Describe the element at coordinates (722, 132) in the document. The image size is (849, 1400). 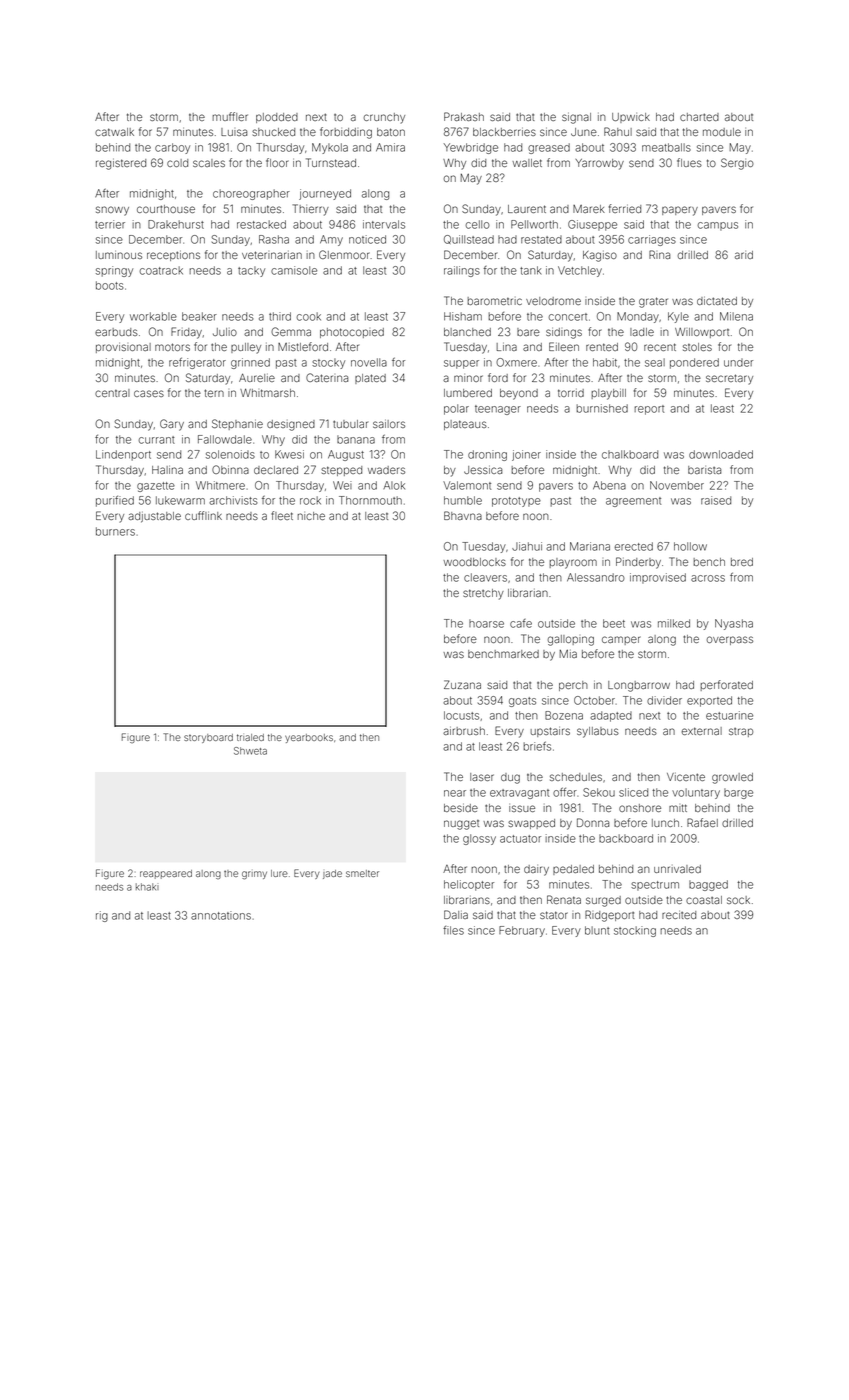
I see `module` at that location.
